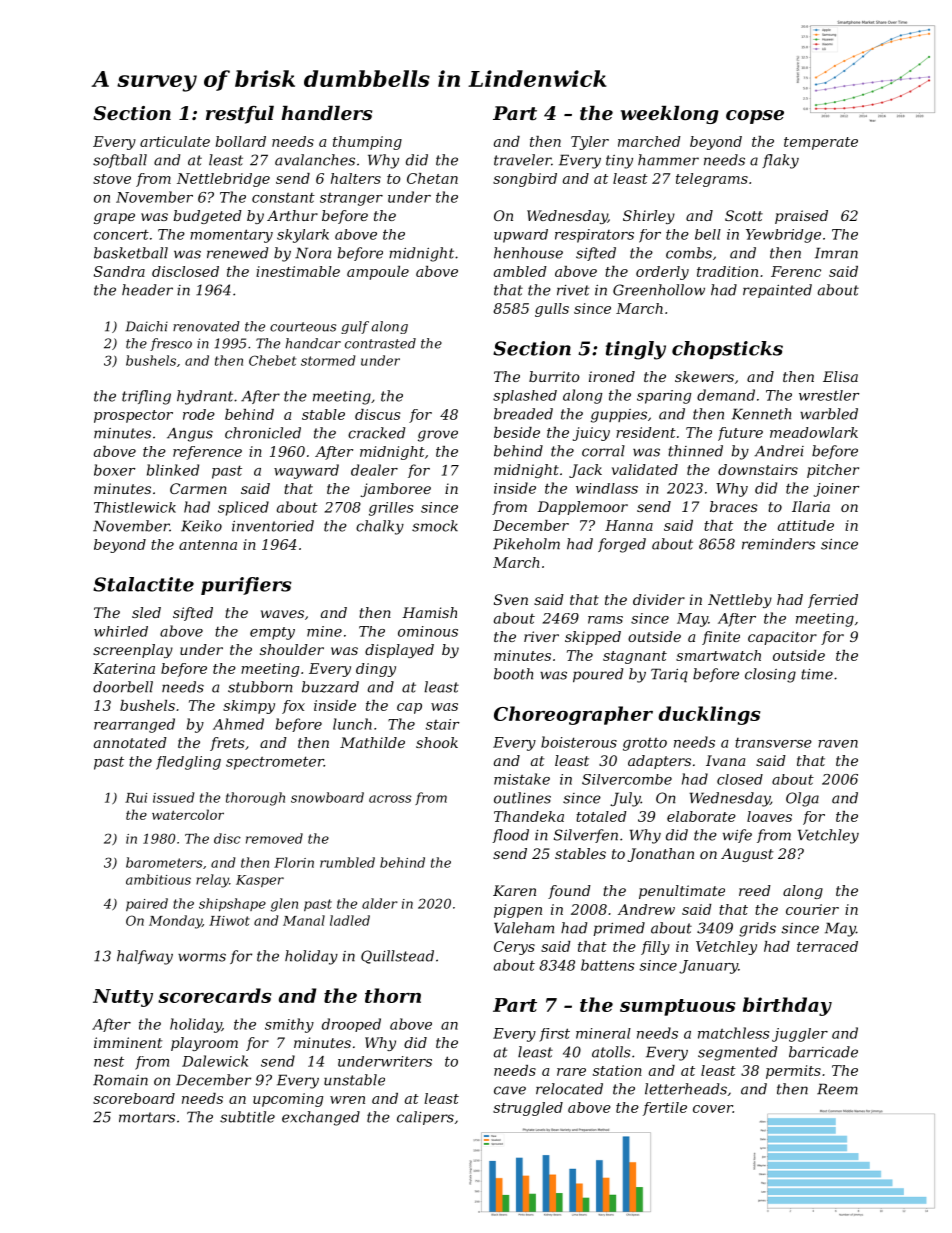 Image resolution: width=952 pixels, height=1233 pixels. I want to click on juicy, so click(591, 434).
